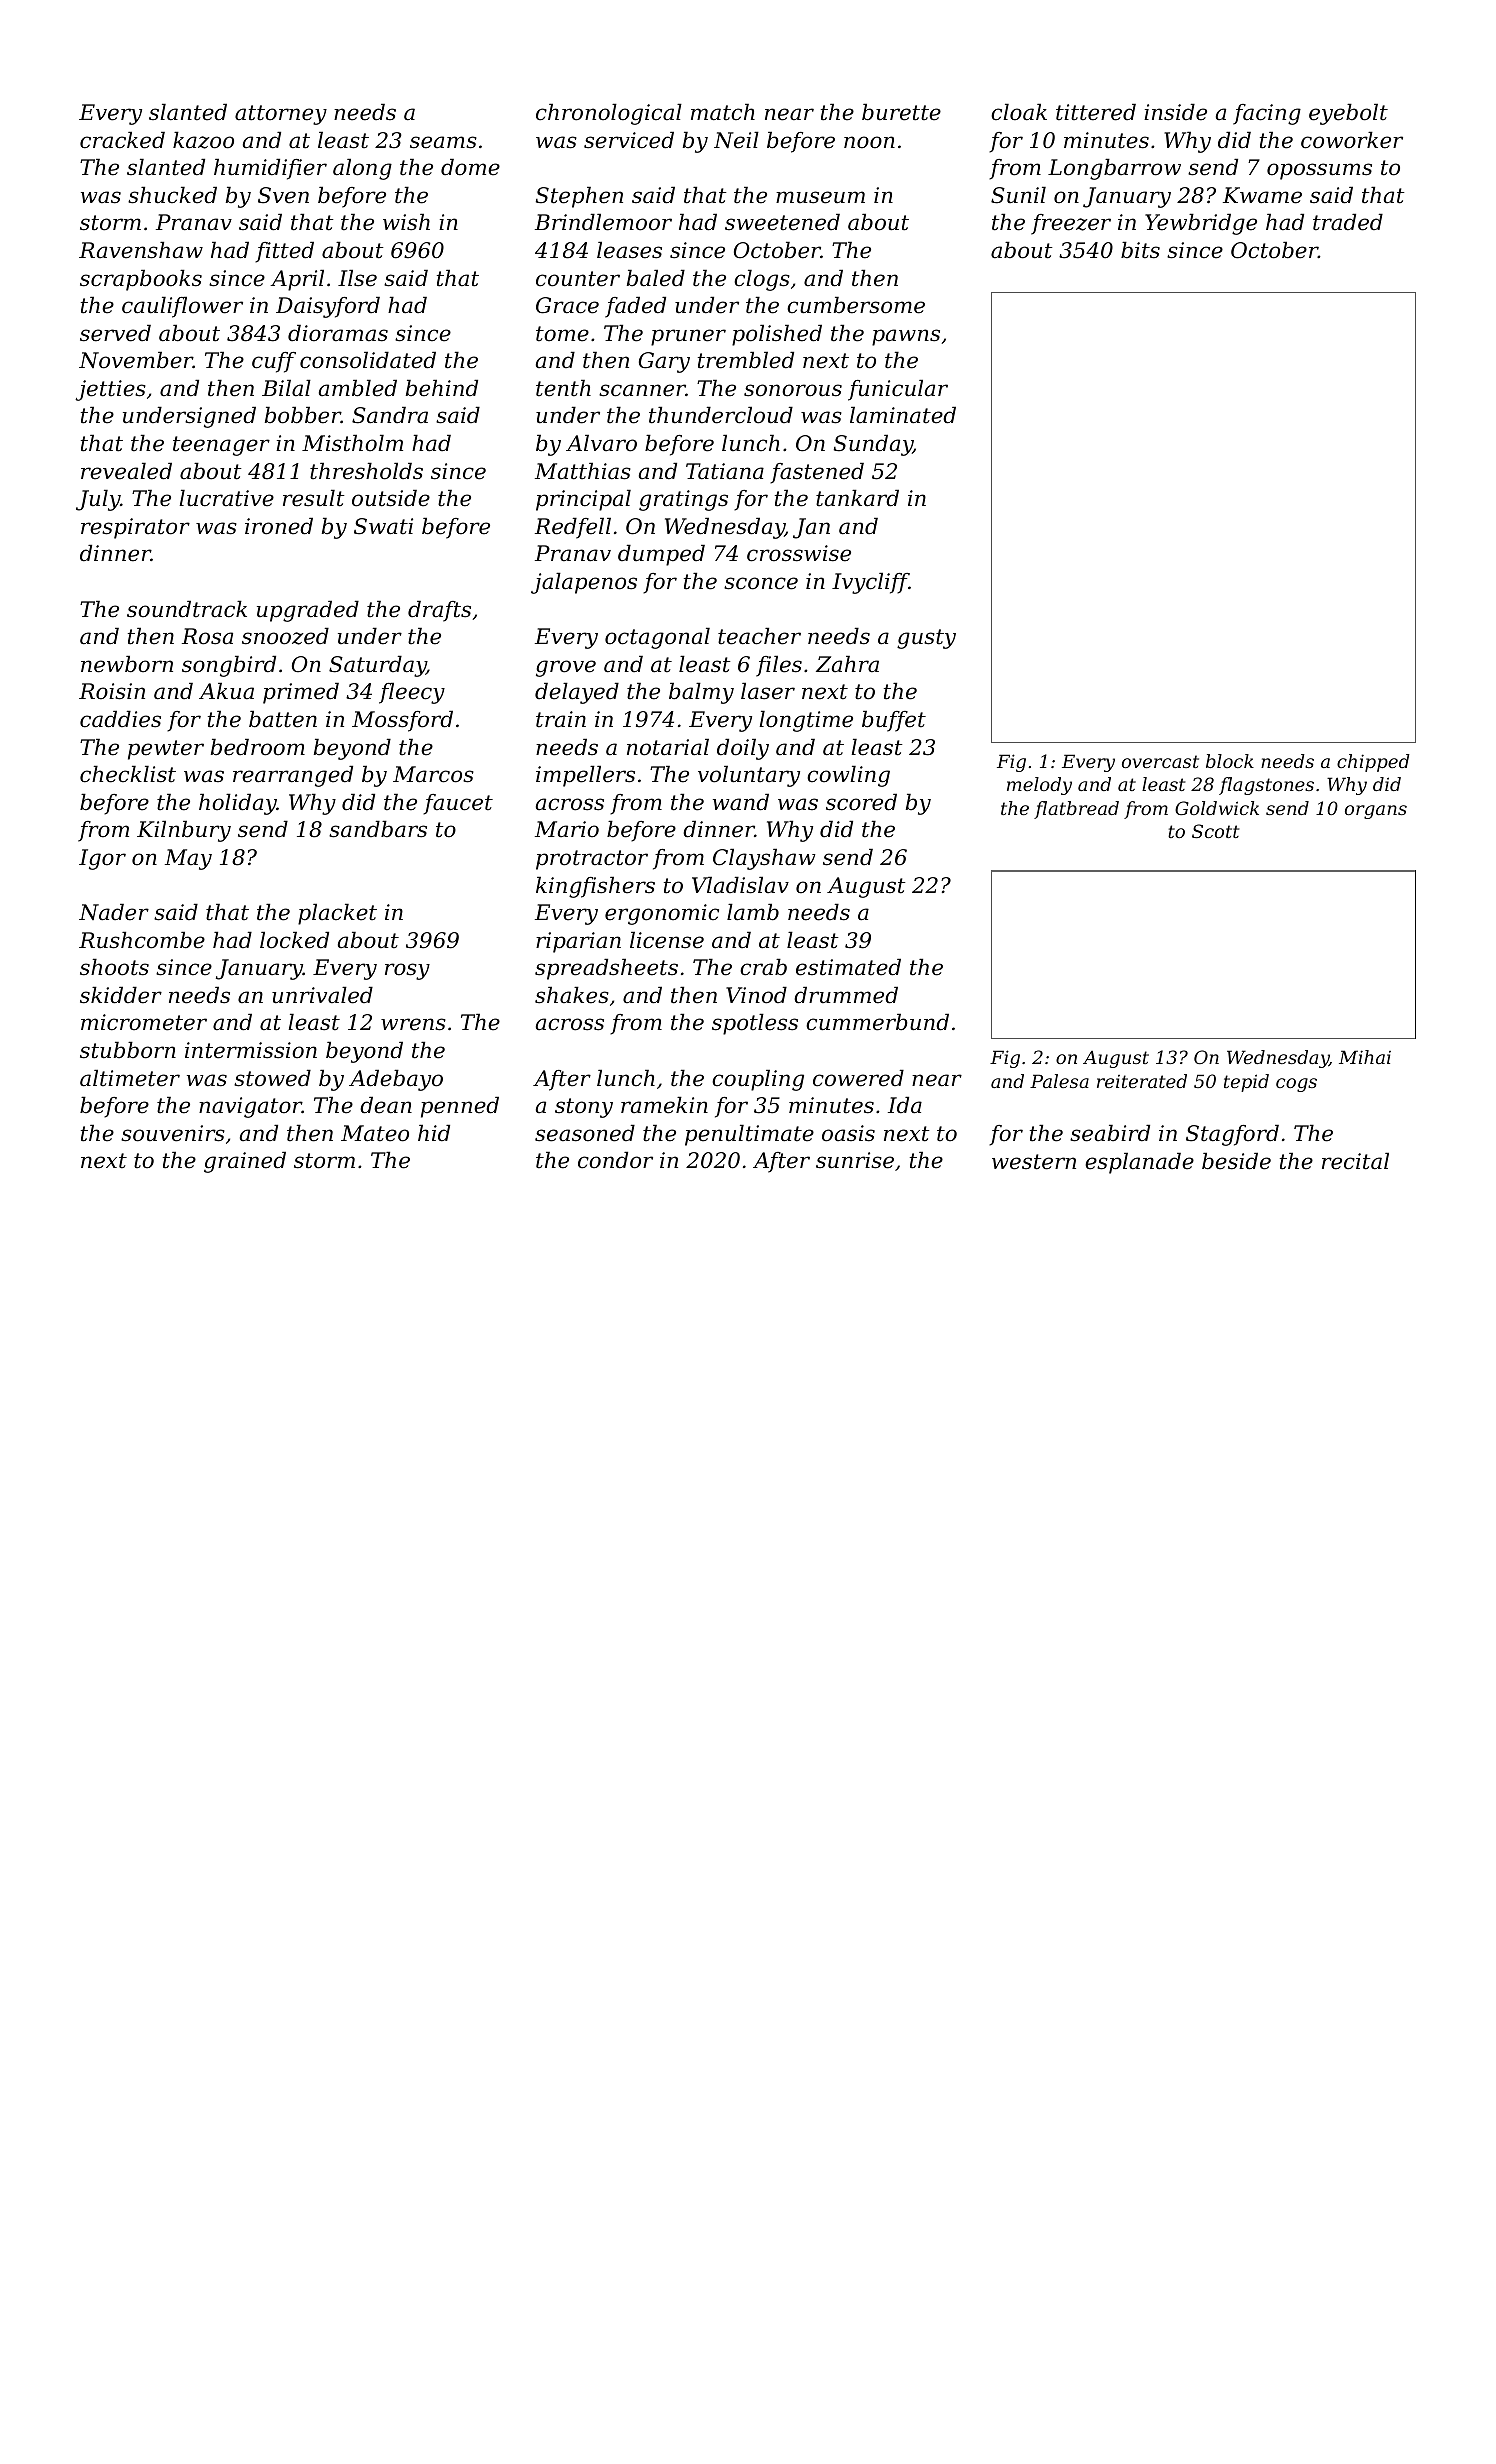 The height and width of the document is (2464, 1496). Describe the element at coordinates (1230, 761) in the document. I see `block` at that location.
